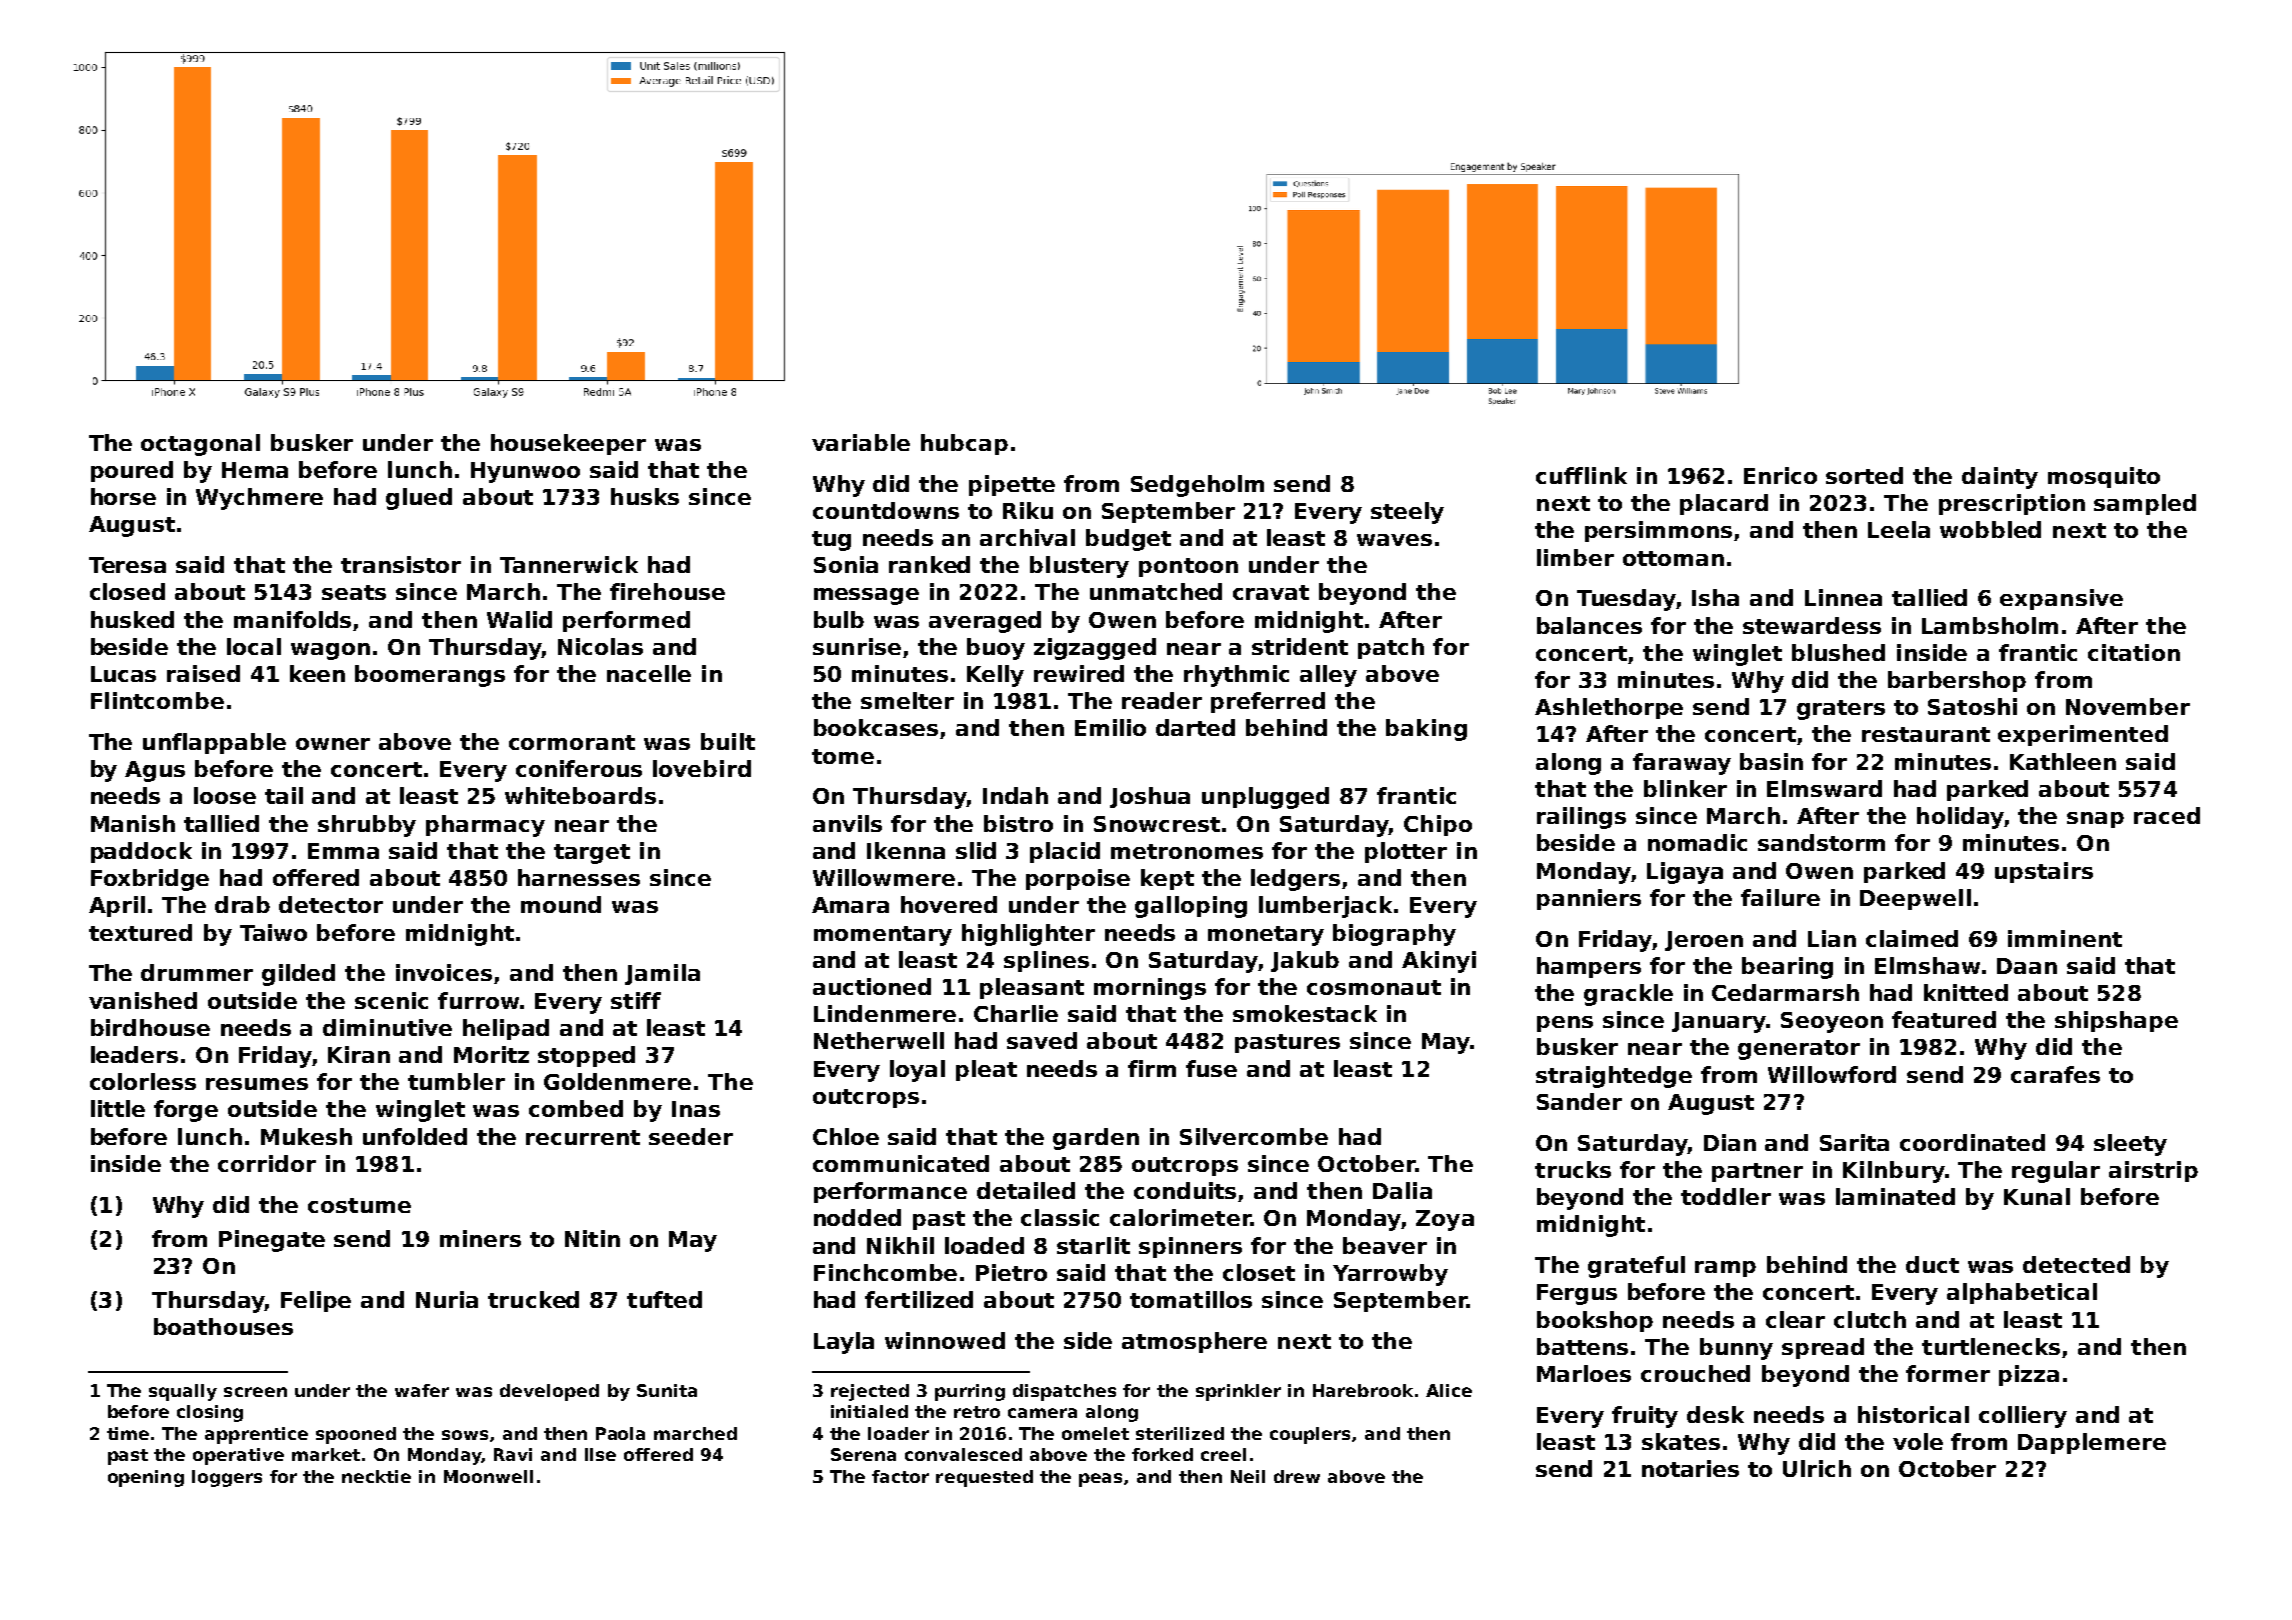 This image has width=2292, height=1620. What do you see at coordinates (200, 445) in the image?
I see `octagonal` at bounding box center [200, 445].
